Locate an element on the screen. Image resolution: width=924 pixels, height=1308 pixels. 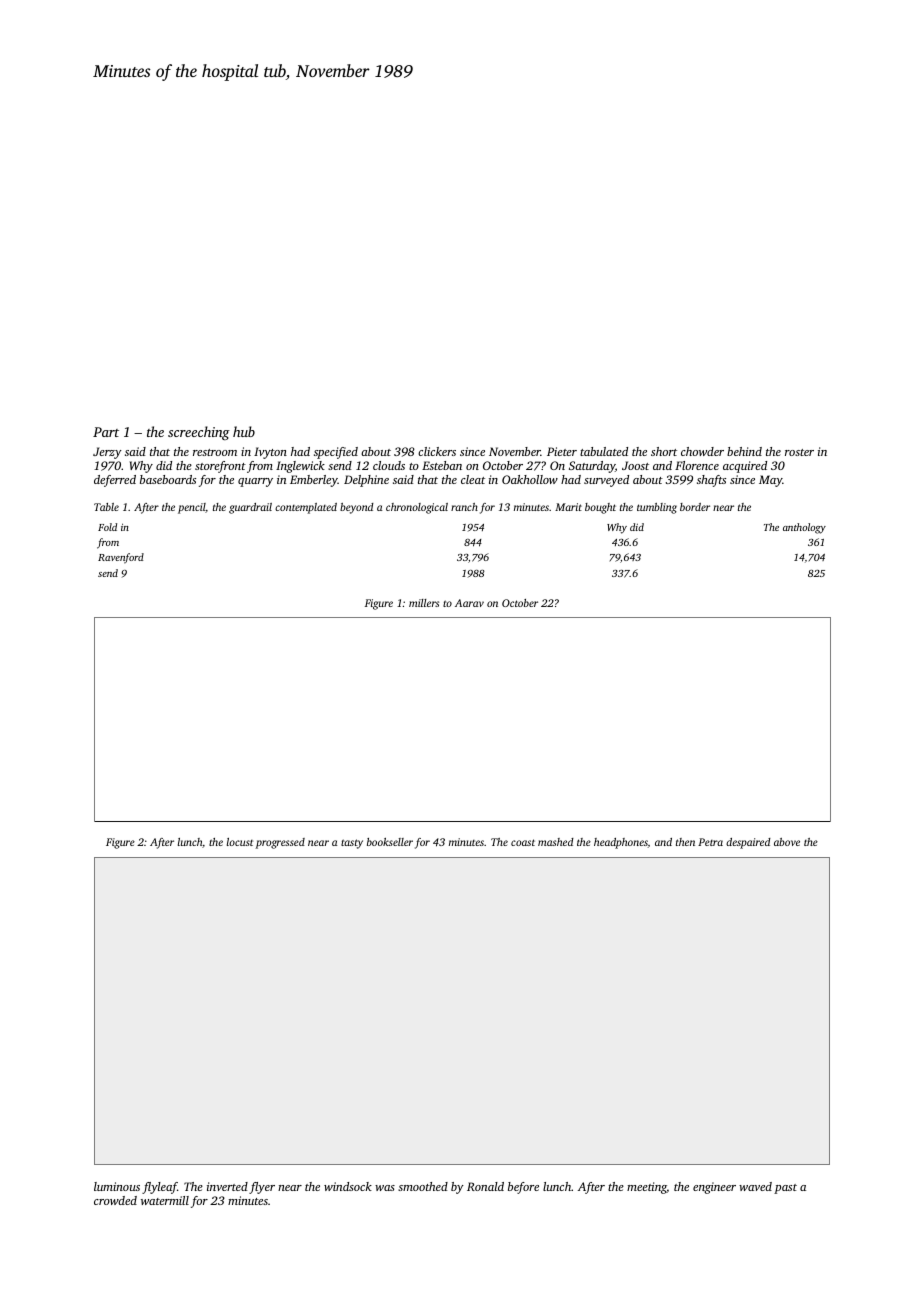
progressed is located at coordinates (280, 843).
